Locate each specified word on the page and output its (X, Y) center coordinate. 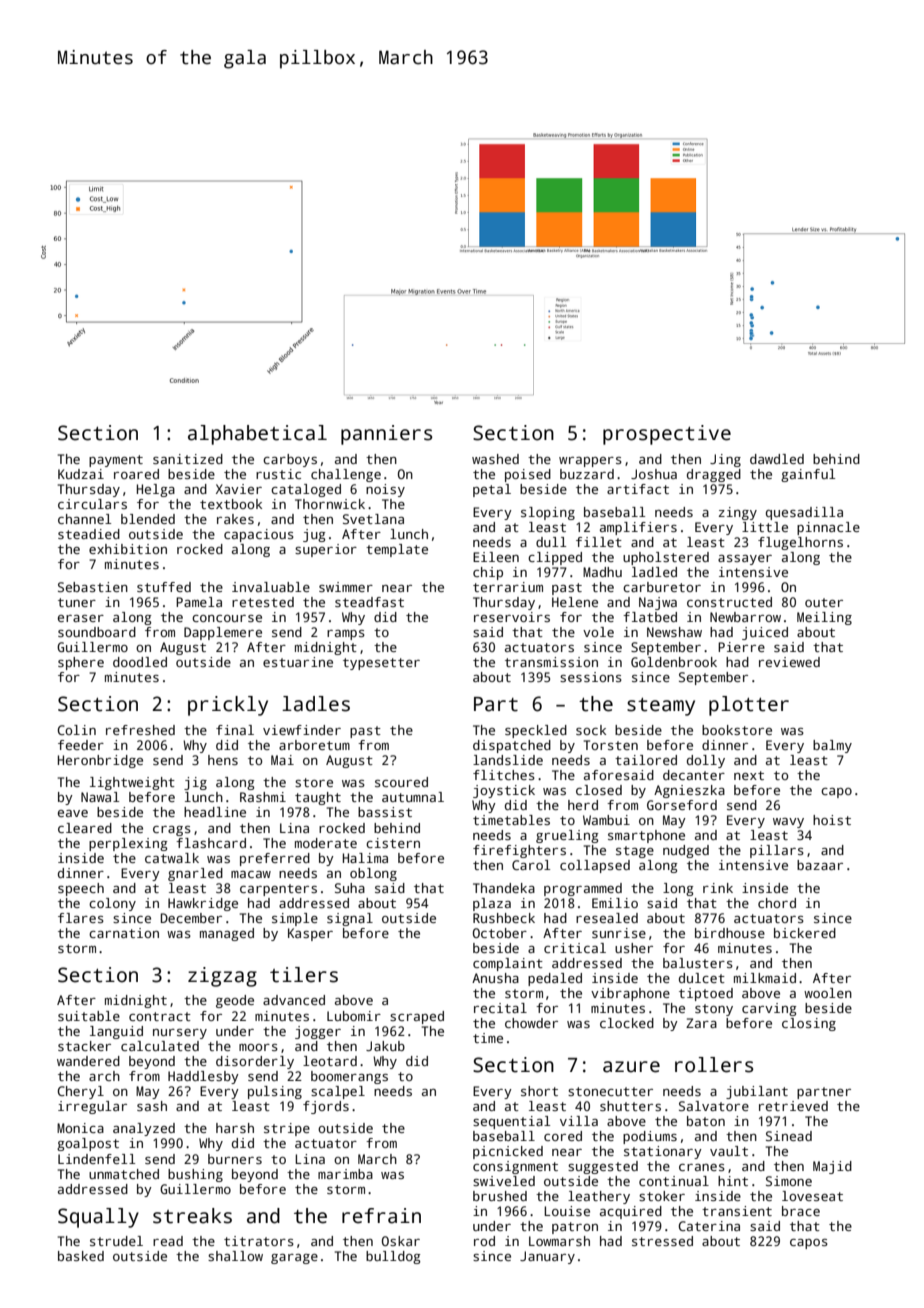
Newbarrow (745, 617)
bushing (195, 1175)
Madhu (602, 572)
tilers (304, 975)
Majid (832, 1167)
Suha (350, 888)
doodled (140, 662)
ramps (346, 635)
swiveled (504, 1181)
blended (148, 519)
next (749, 775)
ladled (654, 572)
